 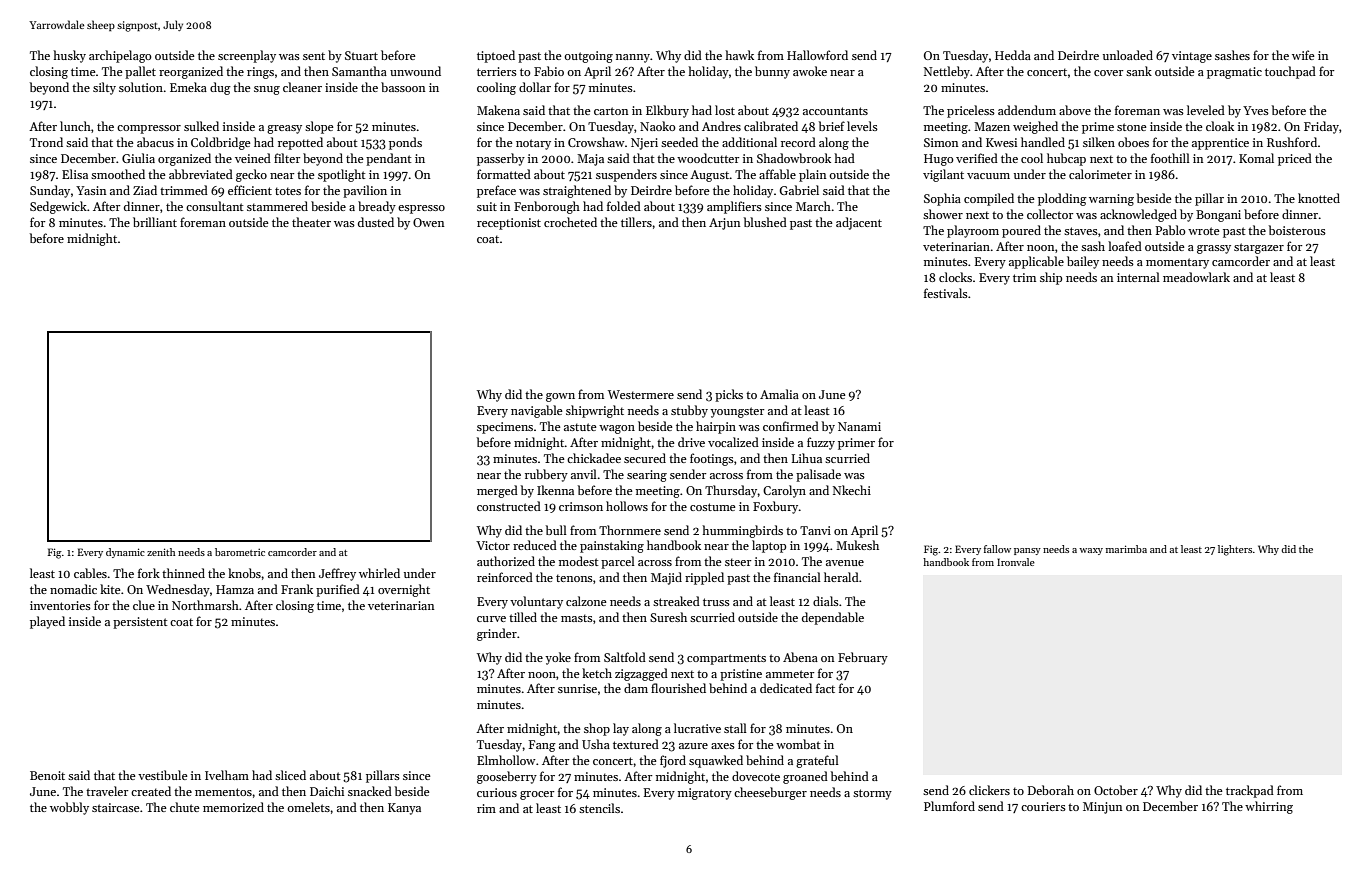 I want to click on hubcap, so click(x=1066, y=159).
